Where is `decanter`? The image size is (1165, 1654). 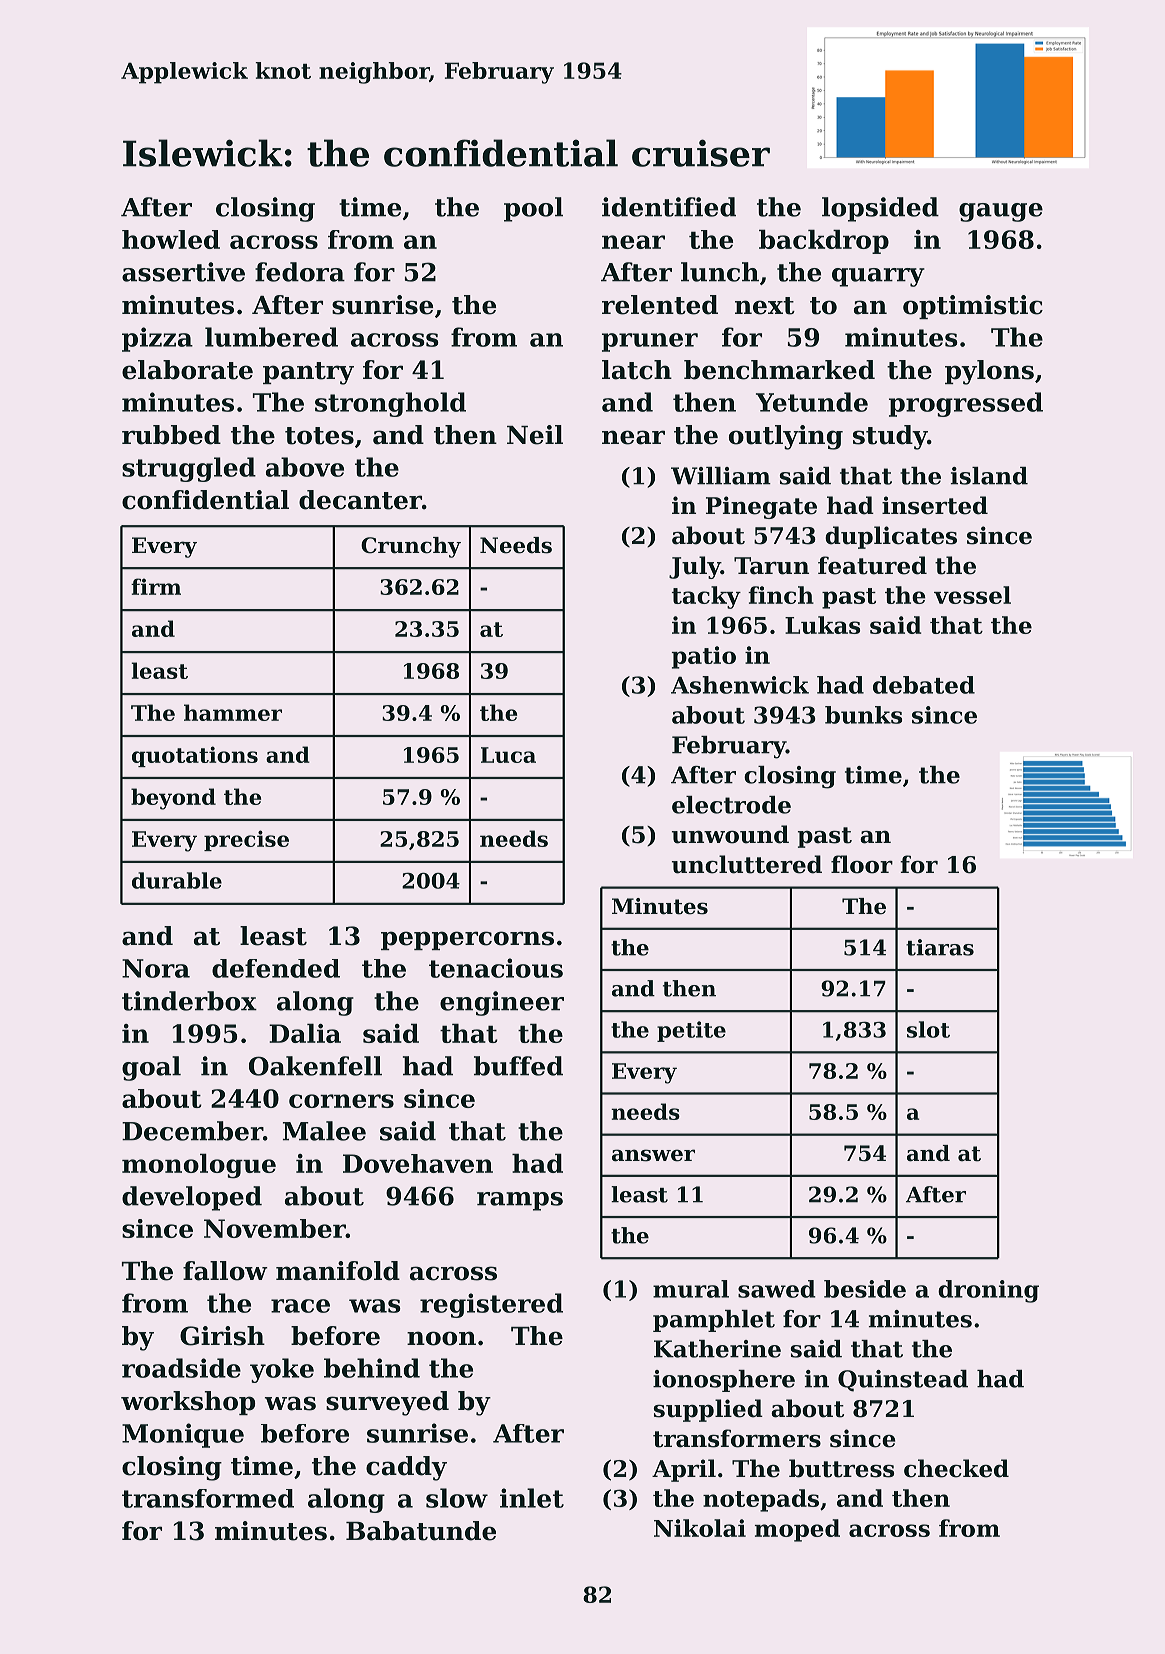
decanter is located at coordinates (360, 500).
